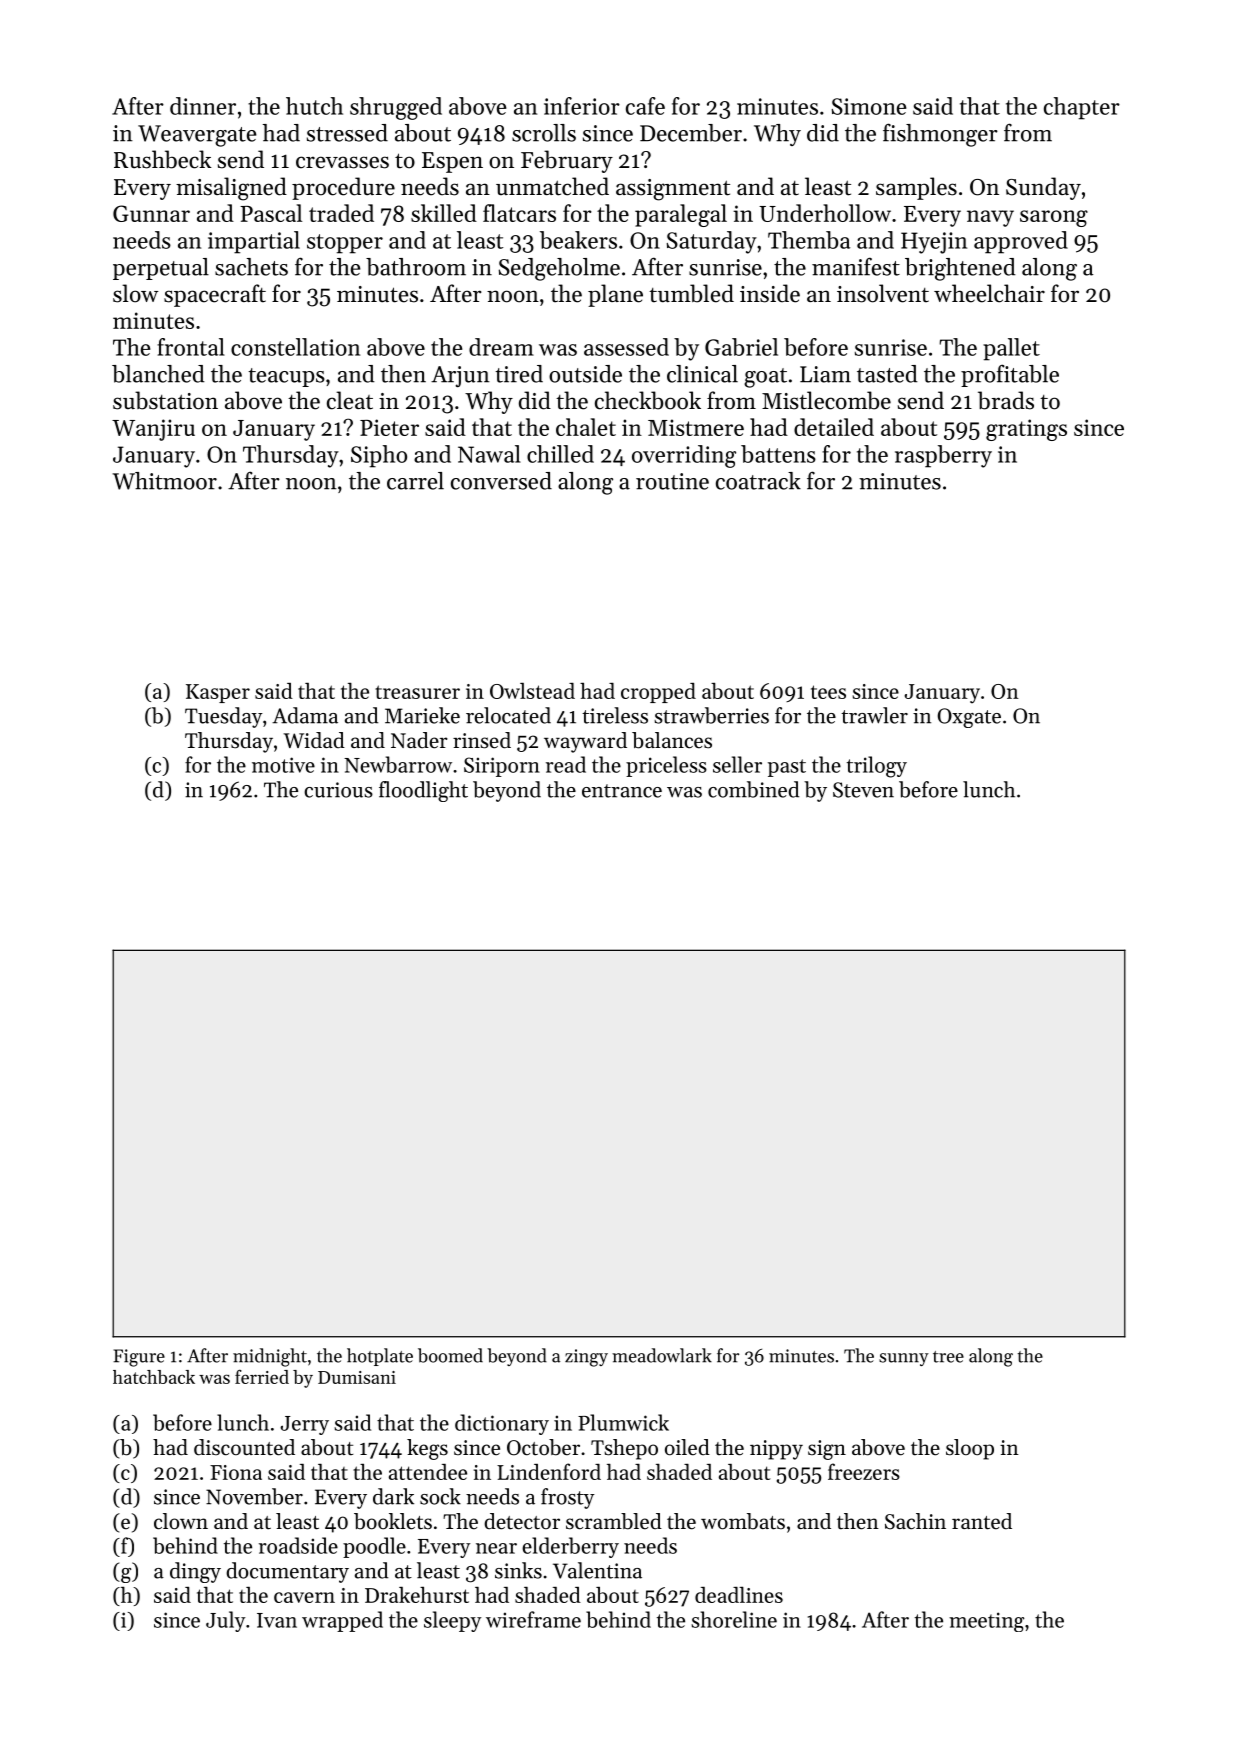  What do you see at coordinates (1011, 349) in the page?
I see `pallet` at bounding box center [1011, 349].
